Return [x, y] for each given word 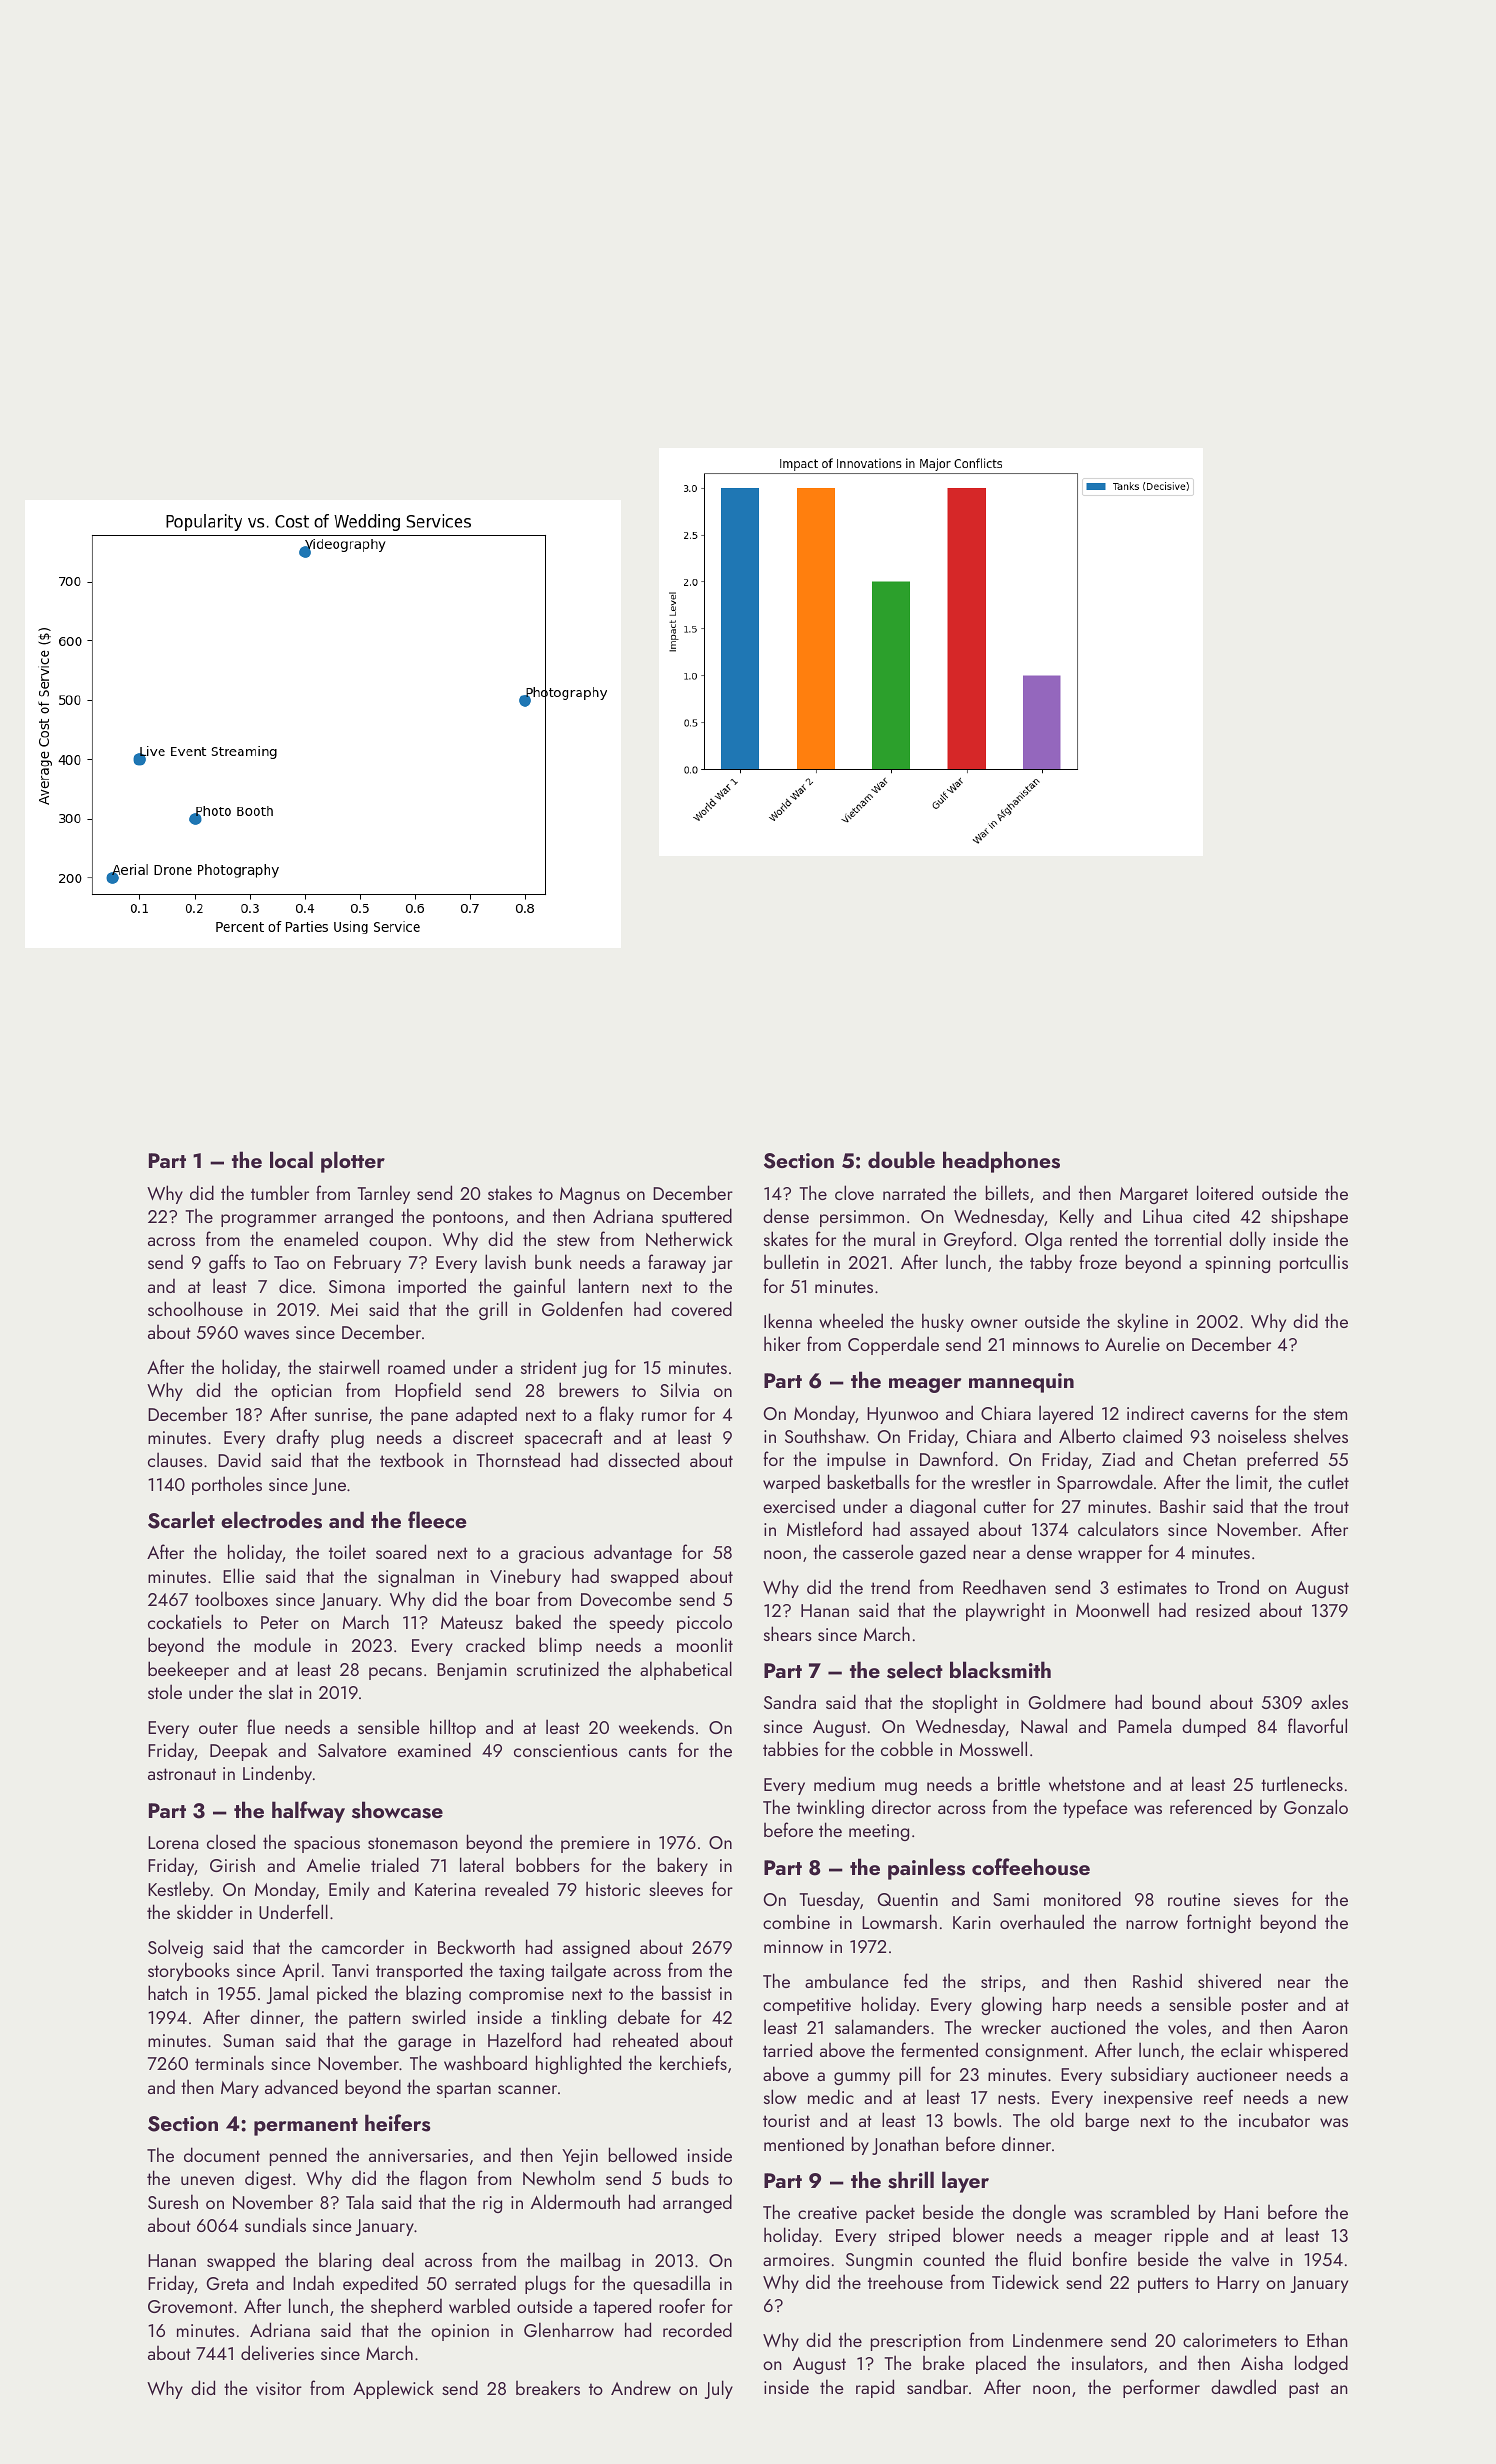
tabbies [790, 1748]
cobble [907, 1748]
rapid [875, 2388]
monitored [1082, 1898]
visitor [279, 2388]
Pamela [1144, 1725]
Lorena [173, 1842]
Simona [357, 1286]
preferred [1282, 1460]
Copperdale [893, 1345]
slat [281, 1691]
